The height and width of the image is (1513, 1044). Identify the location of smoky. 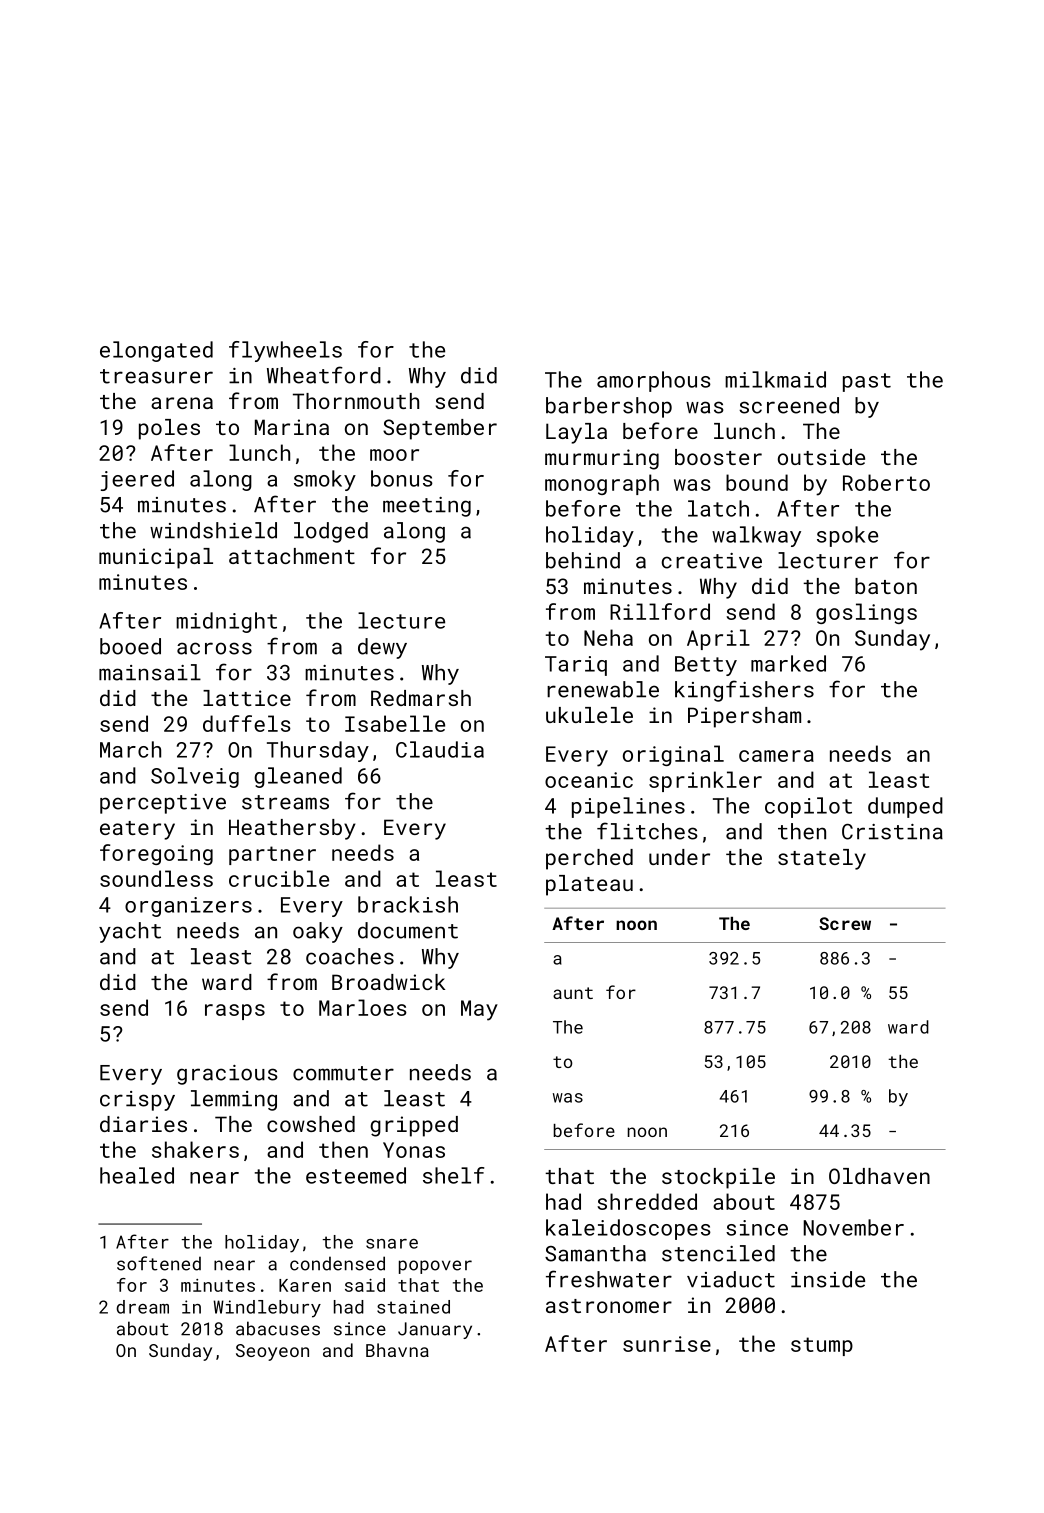
(325, 480).
